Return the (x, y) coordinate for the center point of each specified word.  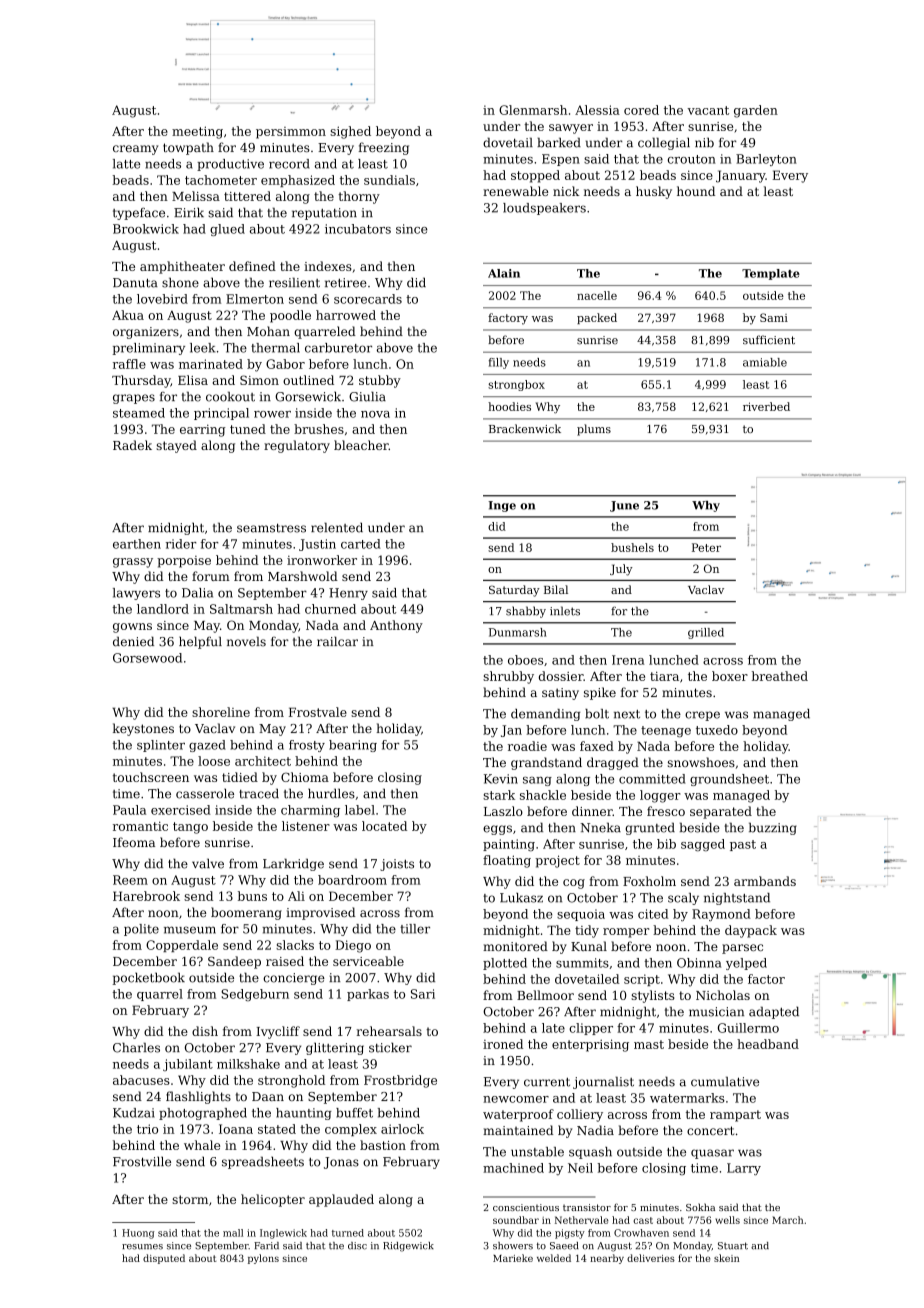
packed (597, 318)
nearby (607, 1259)
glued (227, 230)
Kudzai (134, 1113)
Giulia (367, 396)
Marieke (513, 1258)
